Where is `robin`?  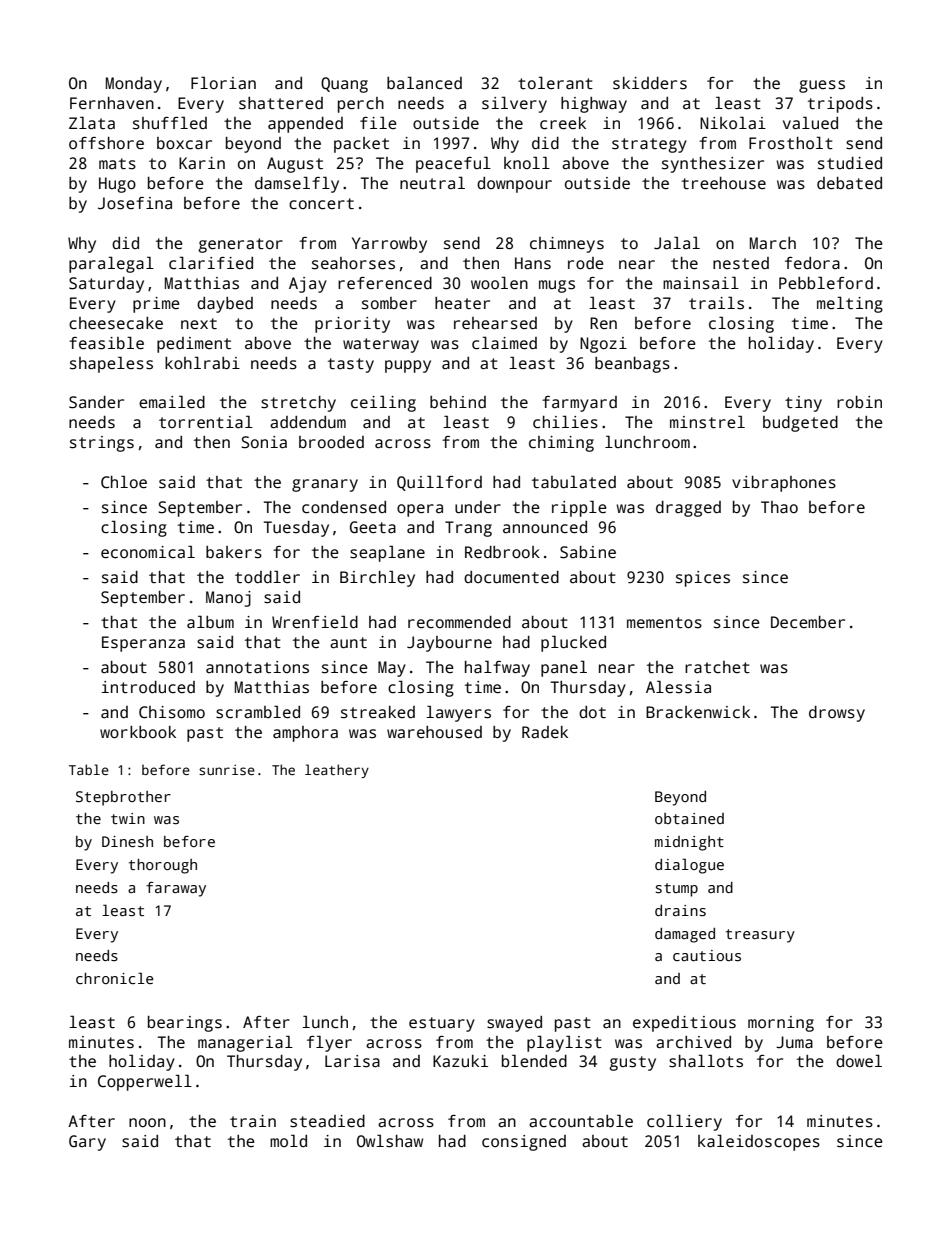
robin is located at coordinates (859, 402).
